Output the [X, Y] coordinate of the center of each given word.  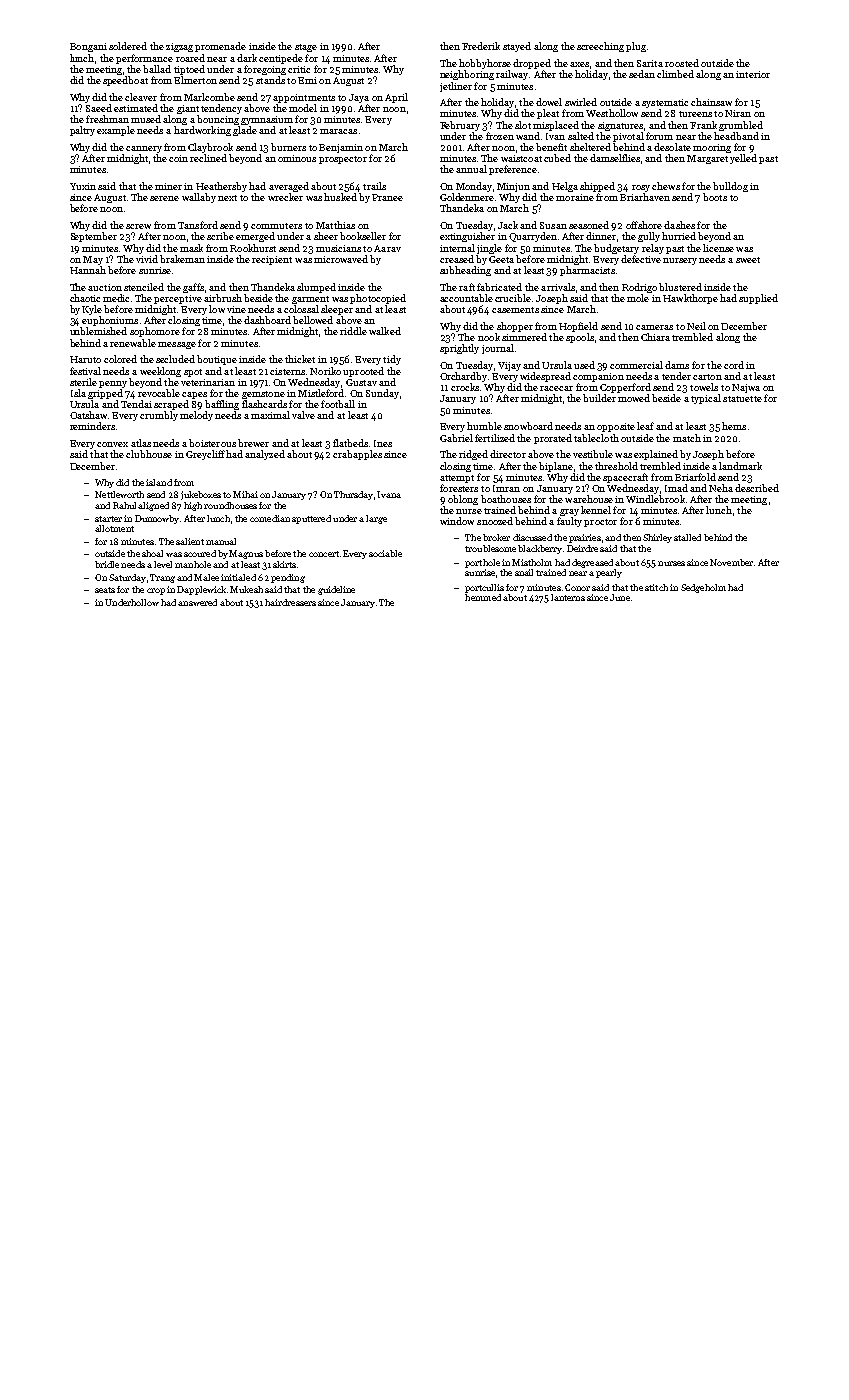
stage [306, 48]
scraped [171, 405]
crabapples [357, 455]
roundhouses [230, 505]
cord [734, 365]
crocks [465, 387]
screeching [600, 47]
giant [188, 109]
